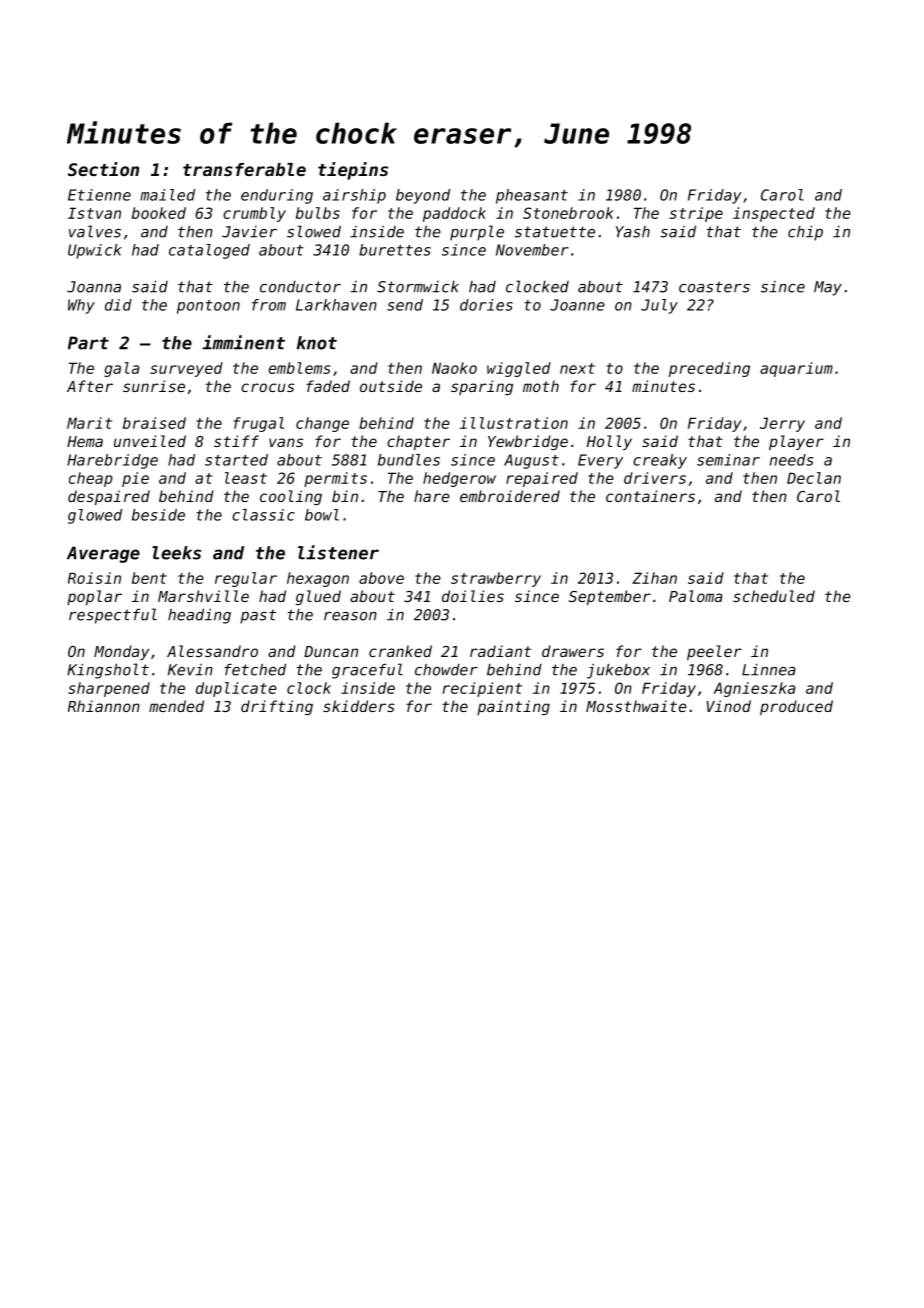 The height and width of the image is (1308, 924). Describe the element at coordinates (154, 386) in the image. I see `sunrise` at that location.
